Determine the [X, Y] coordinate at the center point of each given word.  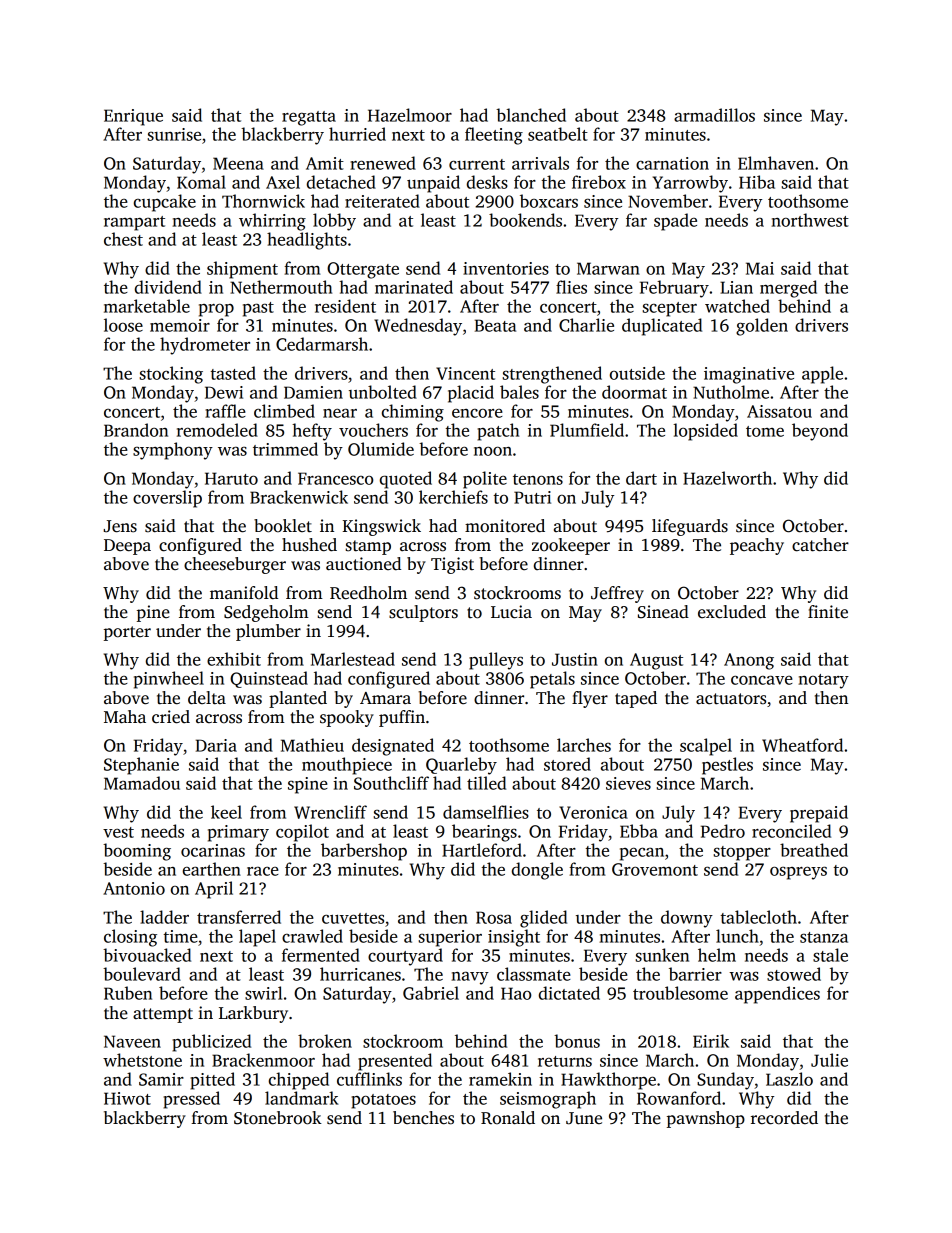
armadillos [714, 115]
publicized [212, 1043]
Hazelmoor [410, 115]
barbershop [364, 852]
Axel [283, 182]
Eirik [711, 1041]
